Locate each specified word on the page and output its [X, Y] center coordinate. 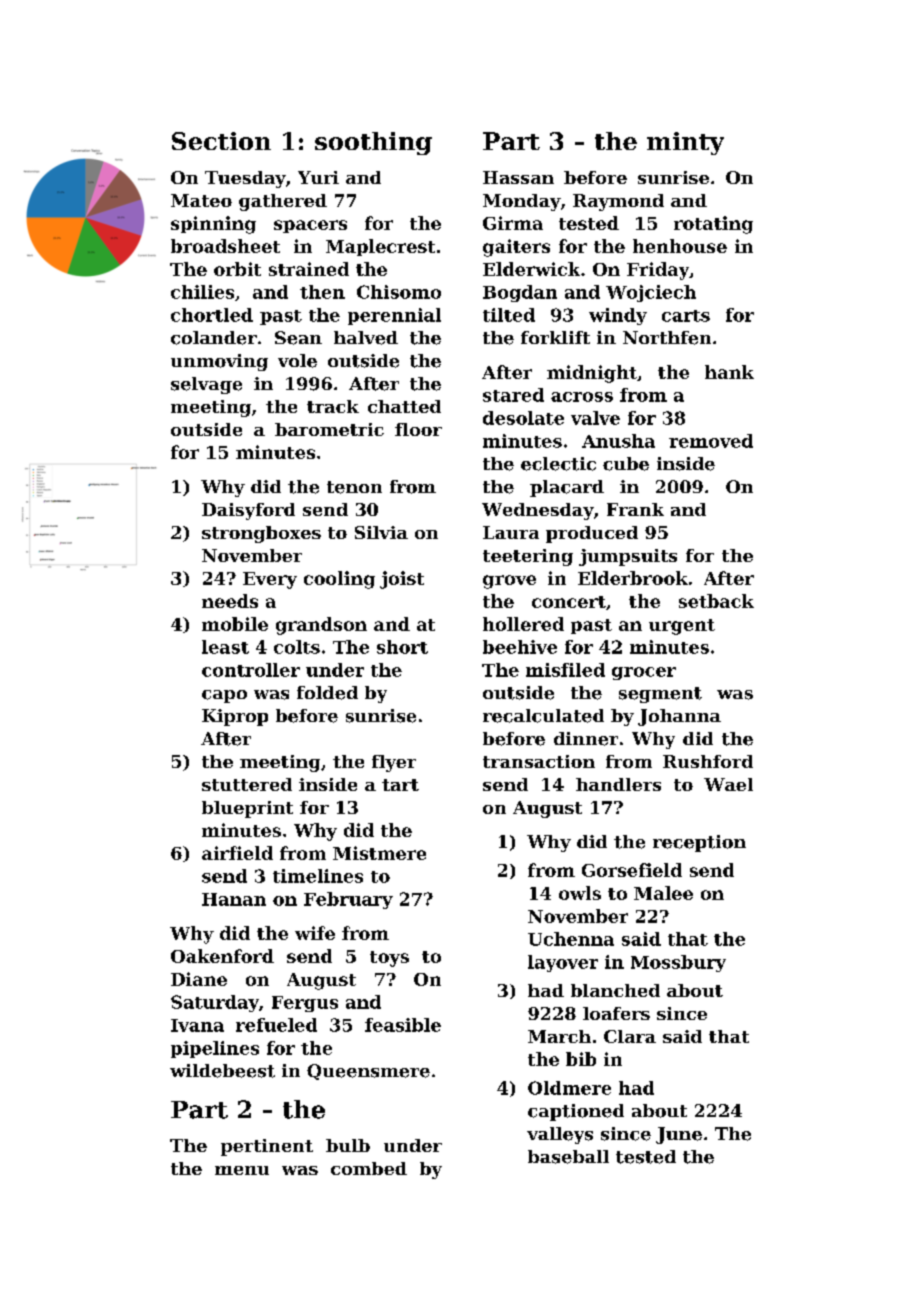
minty [685, 143]
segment [660, 695]
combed [369, 1168]
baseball [568, 1157]
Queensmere [368, 1072]
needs [230, 601]
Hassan [518, 177]
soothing [373, 143]
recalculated [543, 716]
